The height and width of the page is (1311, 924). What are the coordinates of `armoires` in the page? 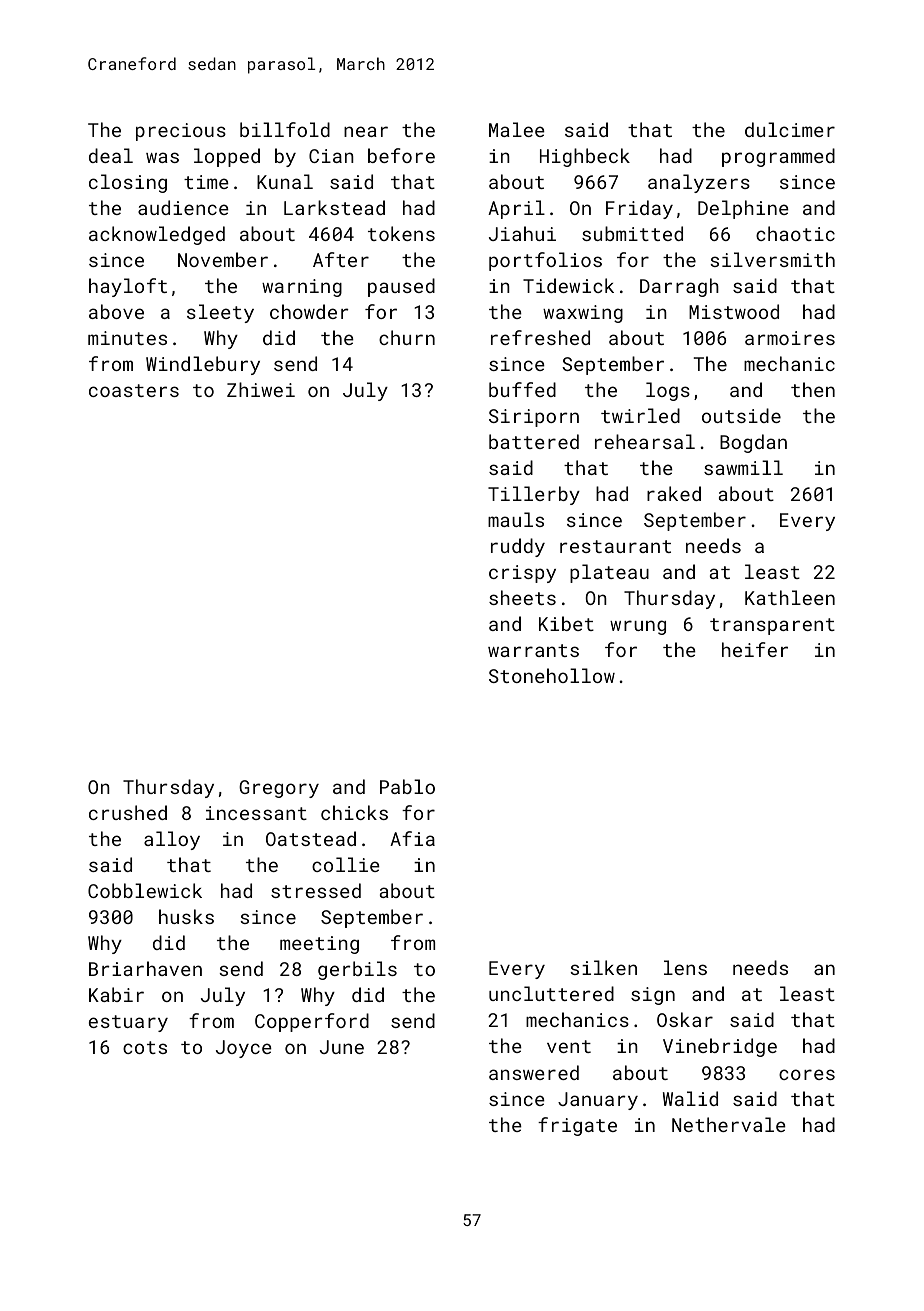 It's located at (790, 338).
